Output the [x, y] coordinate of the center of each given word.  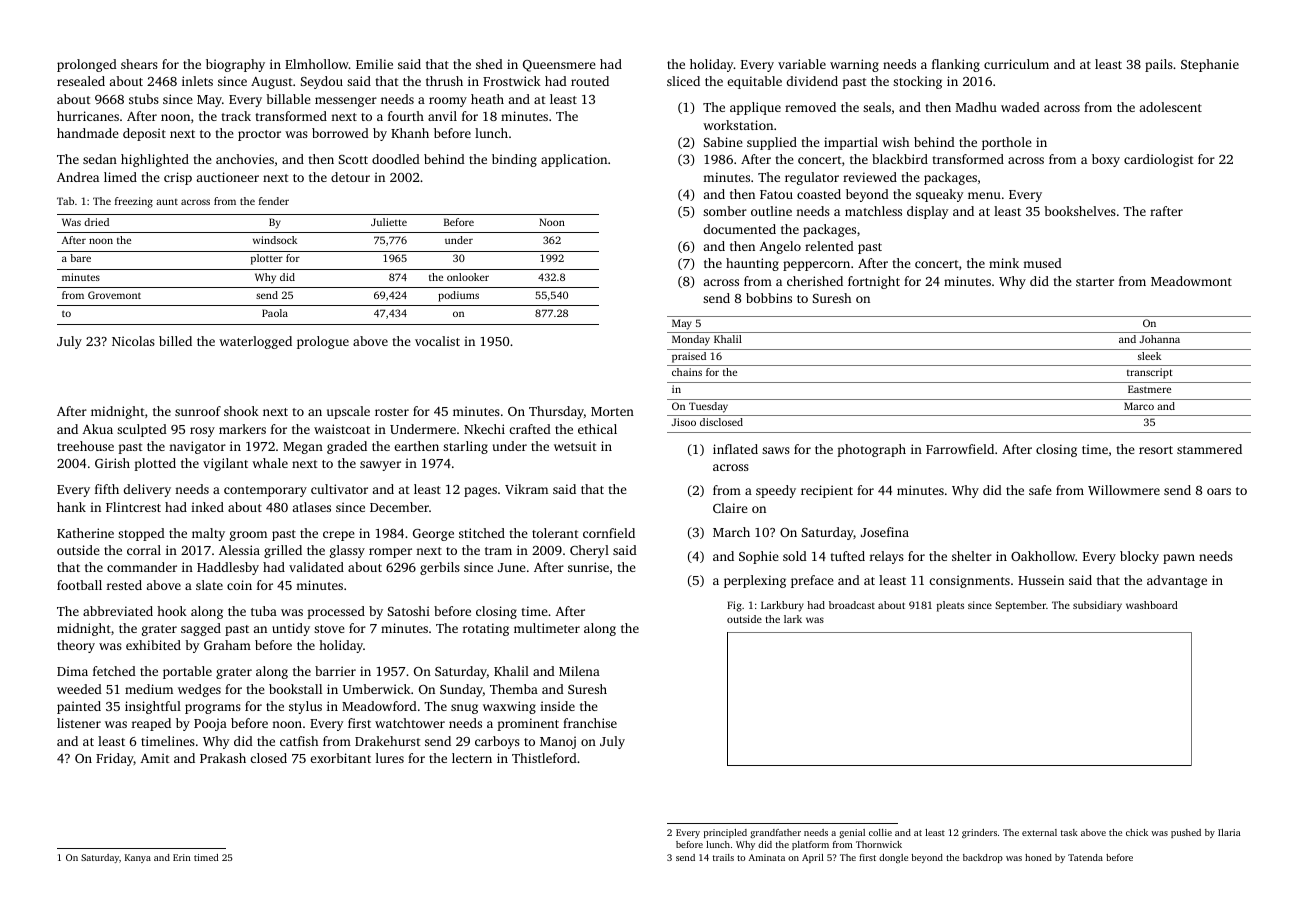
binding [514, 160]
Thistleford [544, 758]
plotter [267, 259]
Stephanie [1210, 65]
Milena [579, 671]
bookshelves [1080, 211]
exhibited [153, 645]
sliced [683, 81]
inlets [197, 81]
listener [79, 723]
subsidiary [1097, 606]
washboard [1152, 605]
